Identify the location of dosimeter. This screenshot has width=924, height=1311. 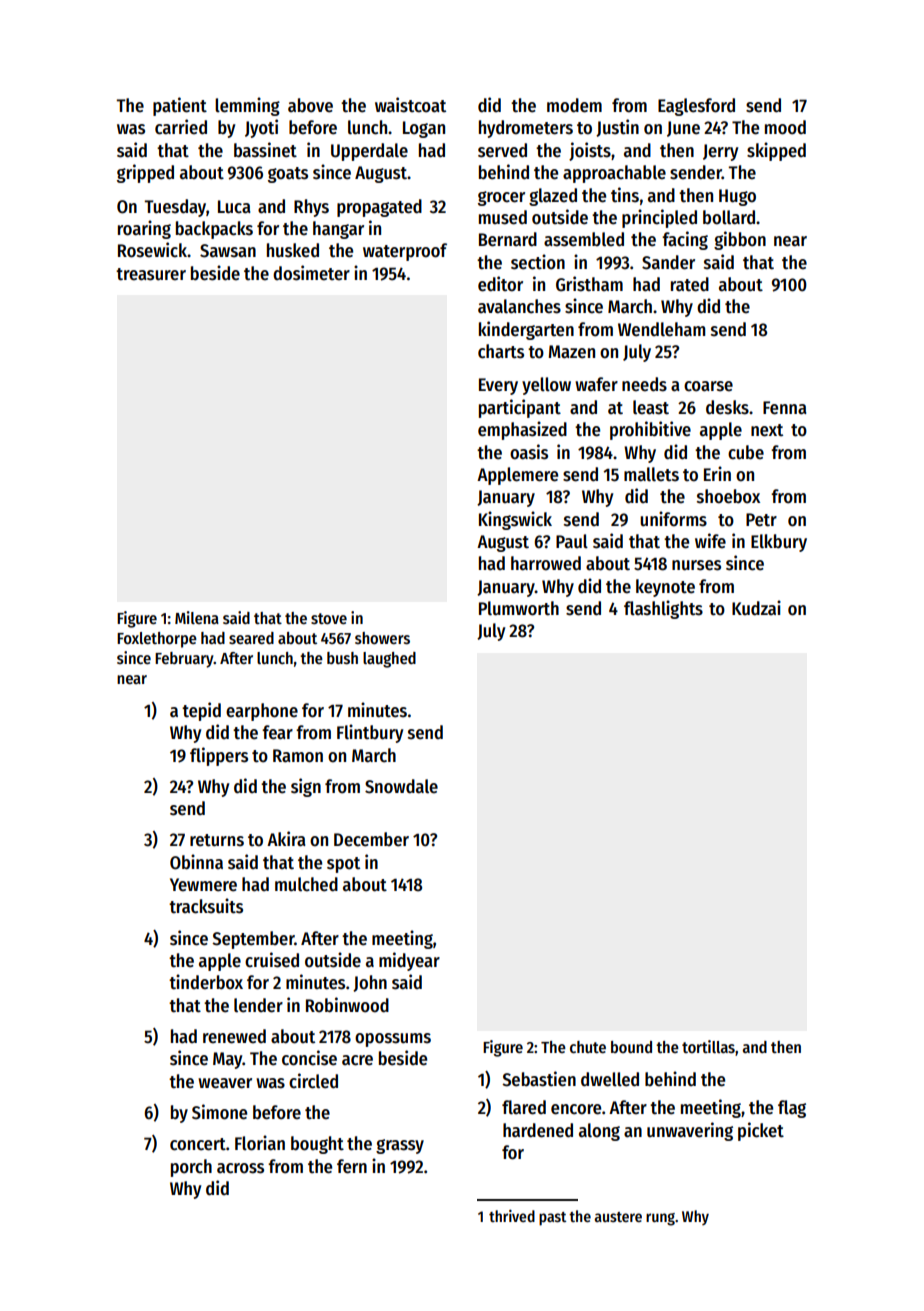
(311, 273).
